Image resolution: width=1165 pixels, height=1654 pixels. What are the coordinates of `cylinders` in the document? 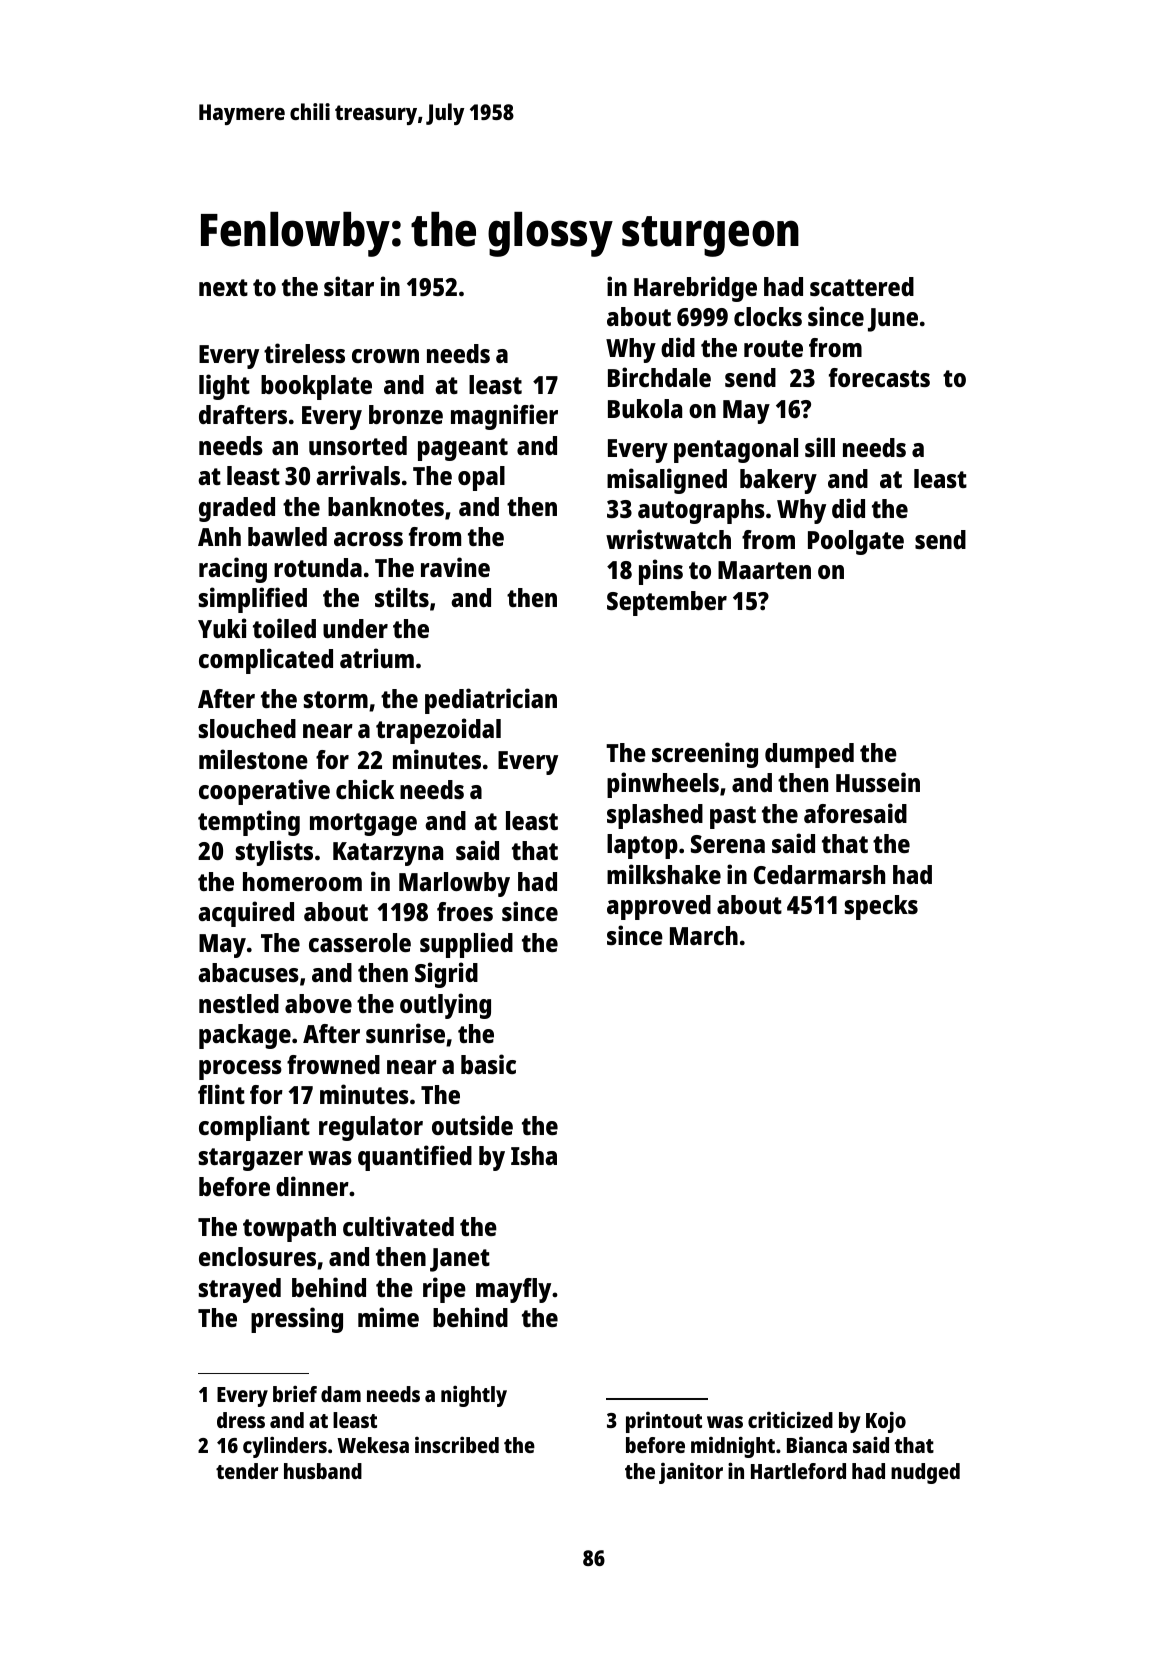 It's located at (285, 1447).
